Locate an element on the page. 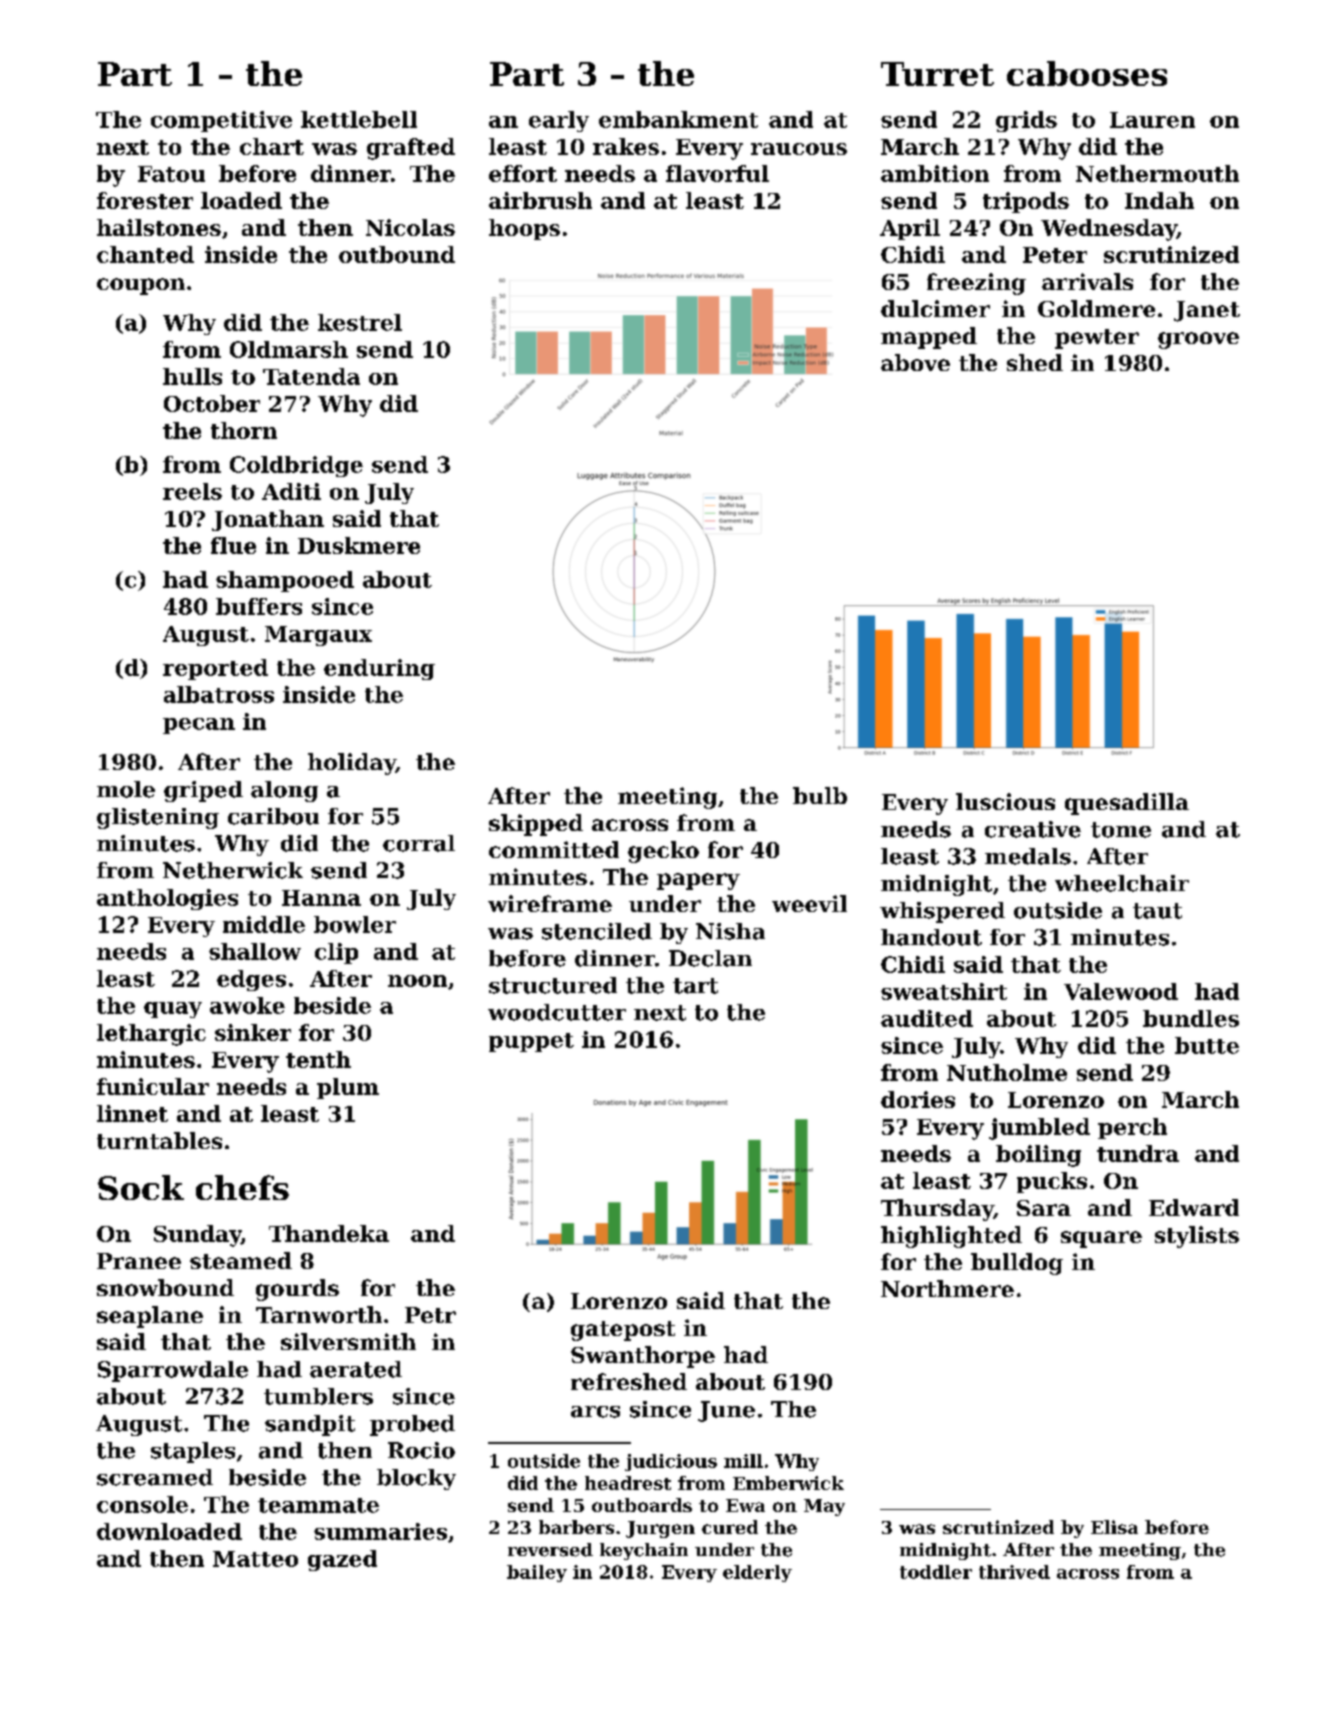 The image size is (1336, 1728). Northmere is located at coordinates (947, 1288).
